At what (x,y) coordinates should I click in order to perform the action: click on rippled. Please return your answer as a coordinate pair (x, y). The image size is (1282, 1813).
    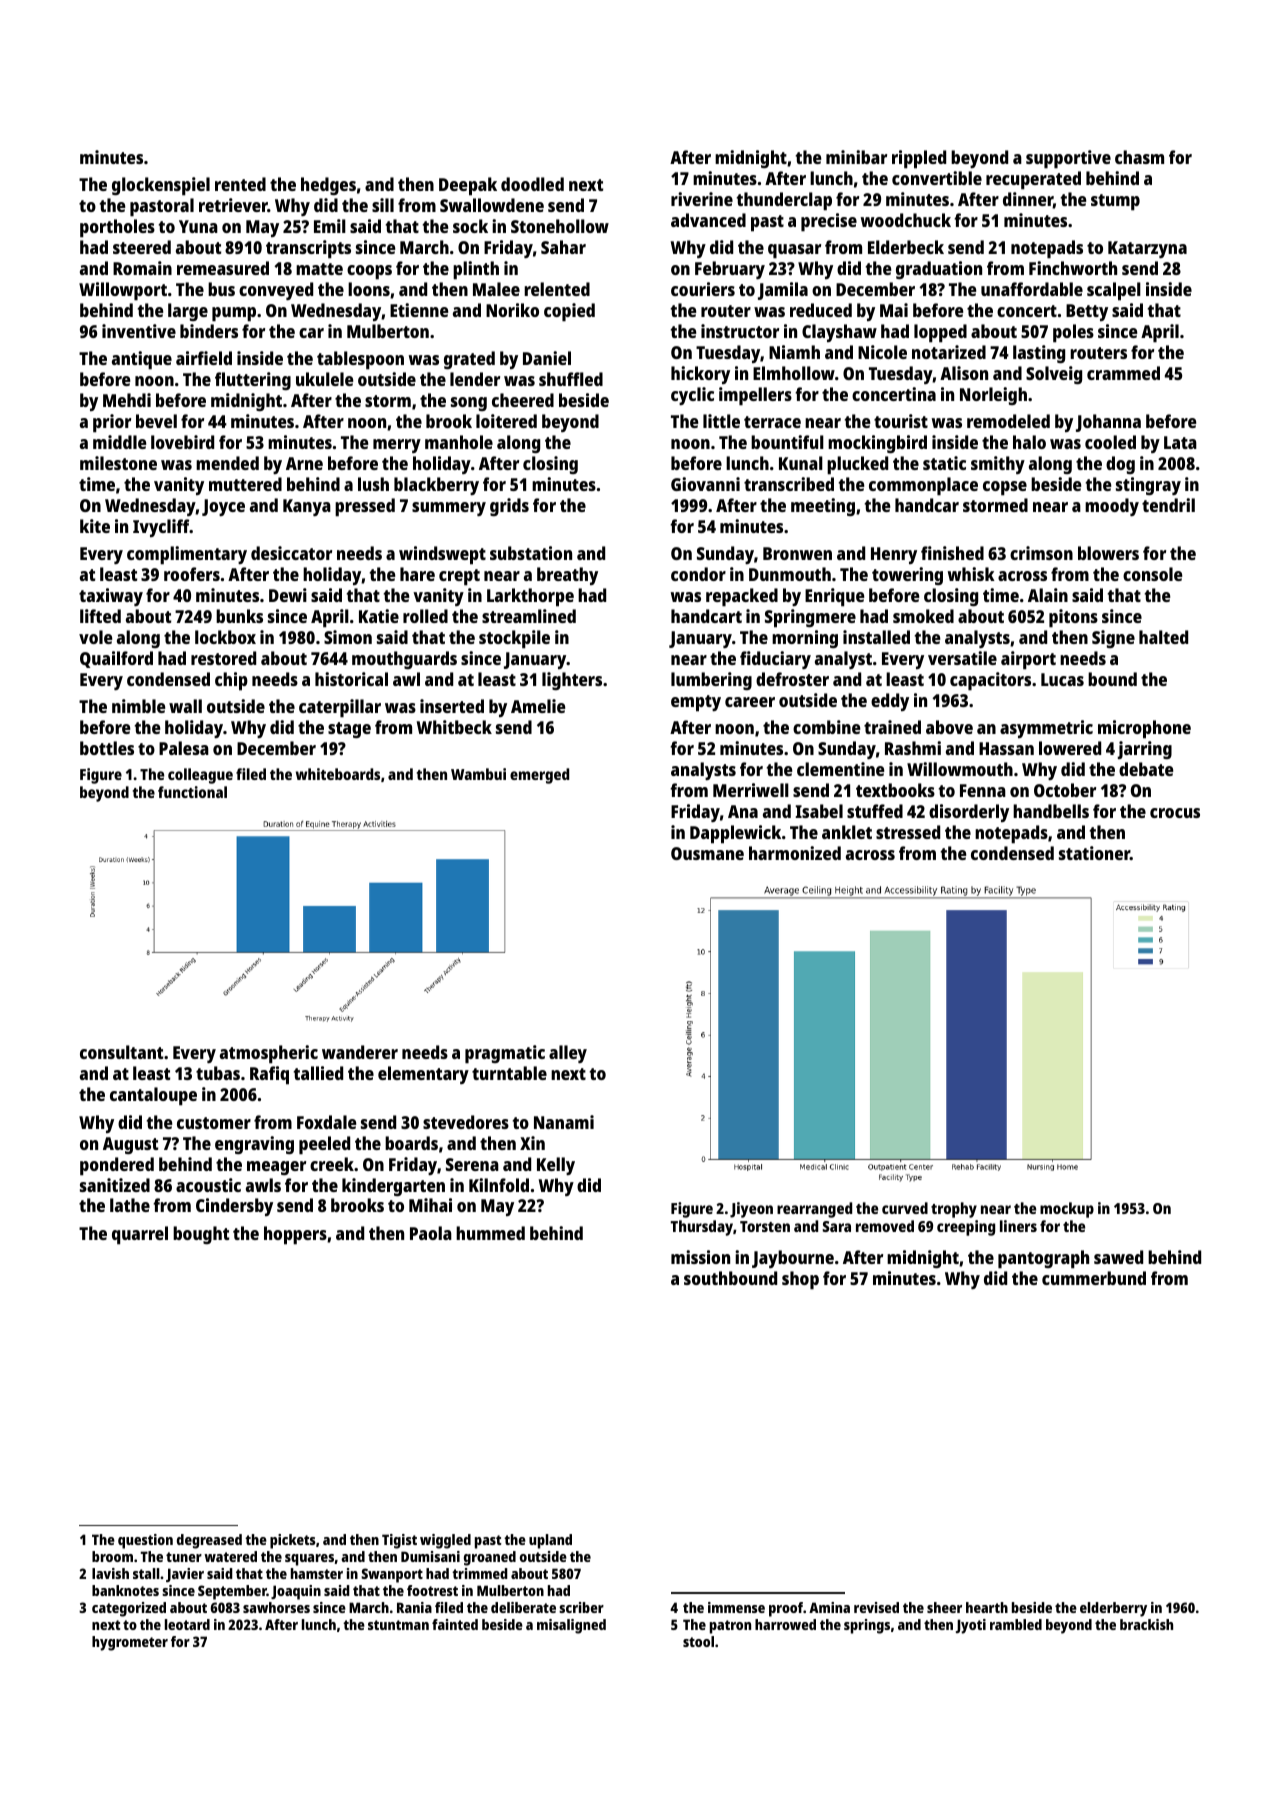
    Looking at the image, I should click on (919, 159).
